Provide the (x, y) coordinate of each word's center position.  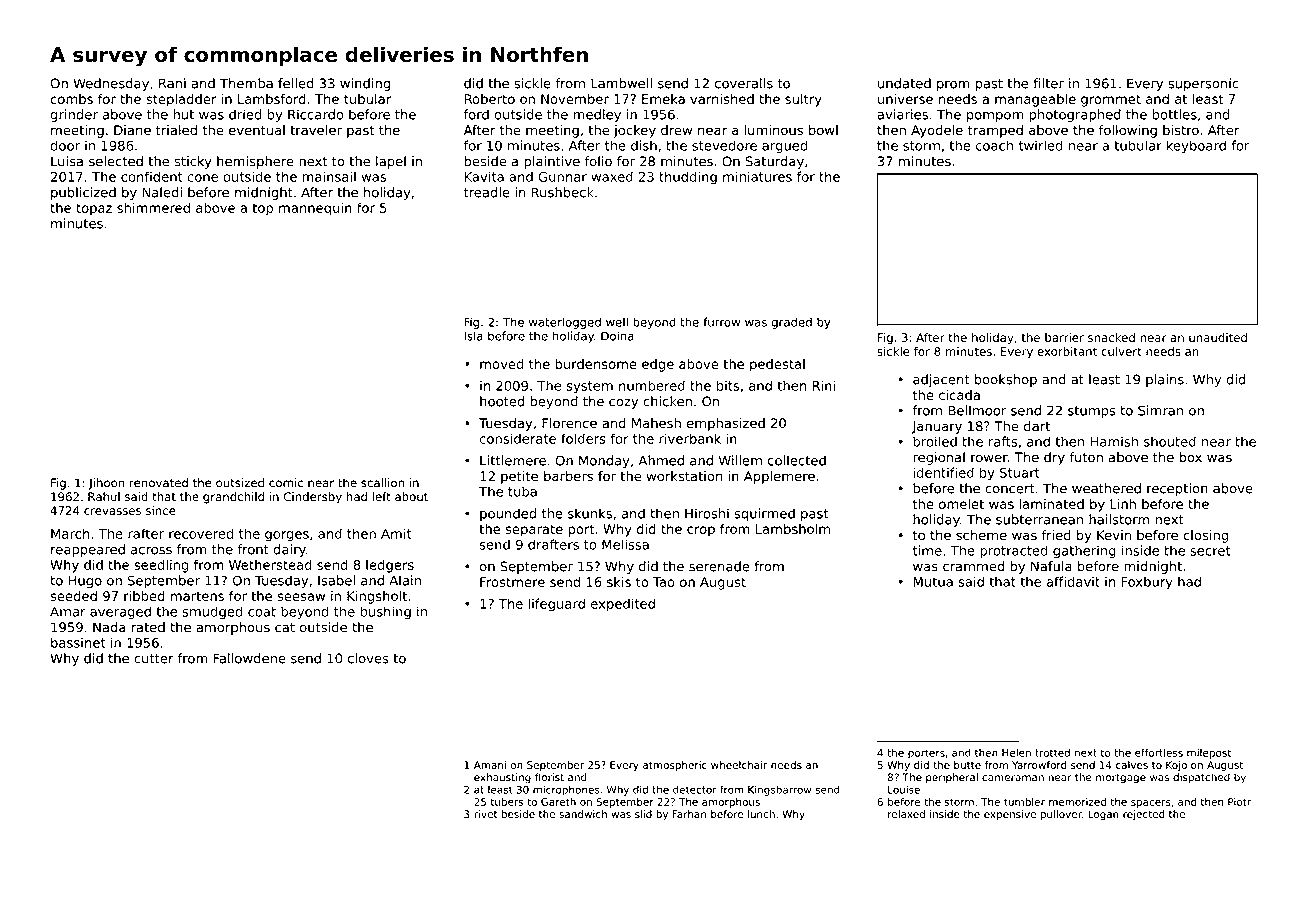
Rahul (104, 496)
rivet (485, 814)
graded (791, 323)
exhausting (502, 778)
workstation (684, 476)
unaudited (1218, 337)
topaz (94, 209)
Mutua (933, 582)
